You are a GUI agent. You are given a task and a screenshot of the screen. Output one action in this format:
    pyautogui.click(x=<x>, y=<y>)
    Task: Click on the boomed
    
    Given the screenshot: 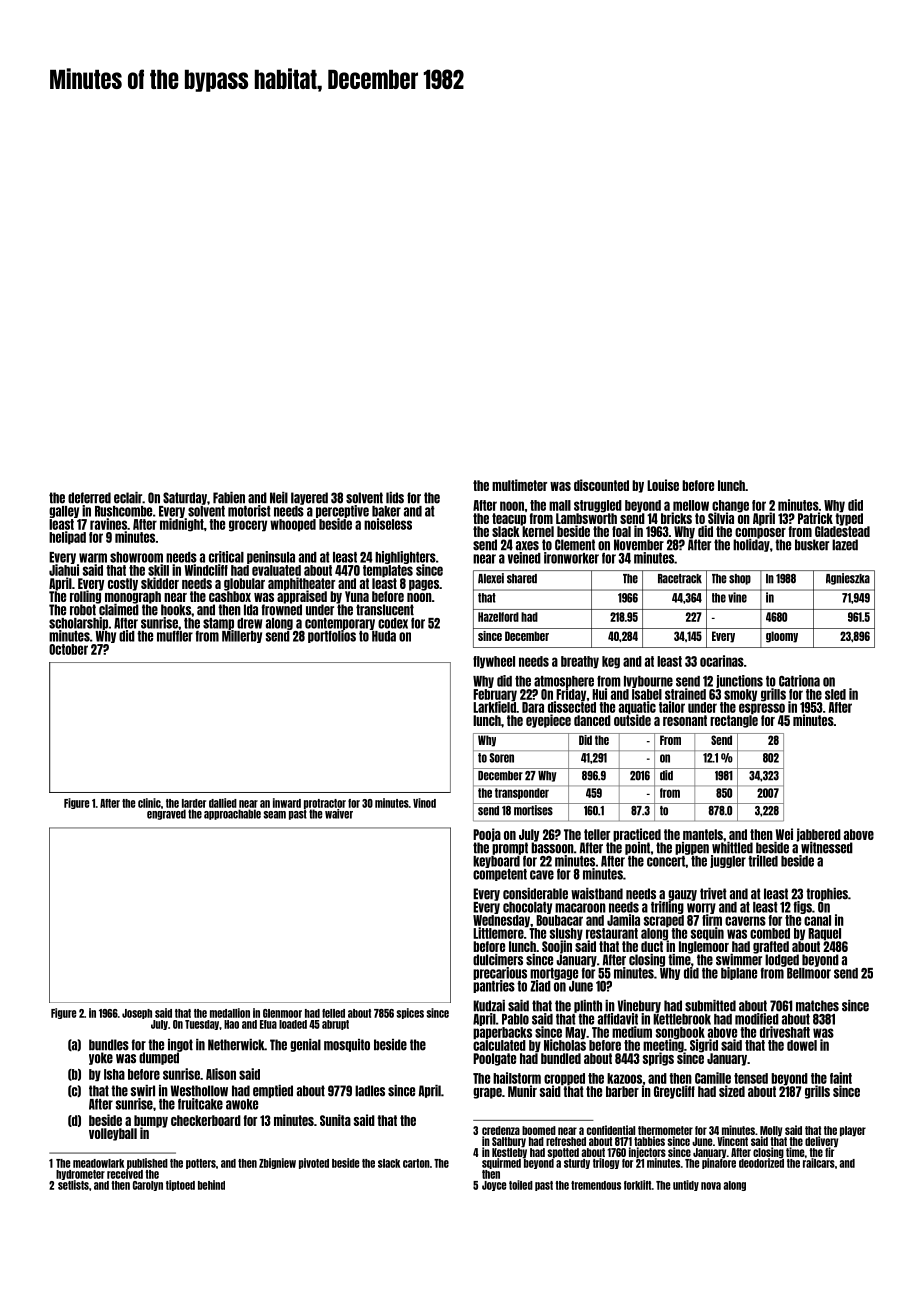 What is the action you would take?
    pyautogui.click(x=539, y=1130)
